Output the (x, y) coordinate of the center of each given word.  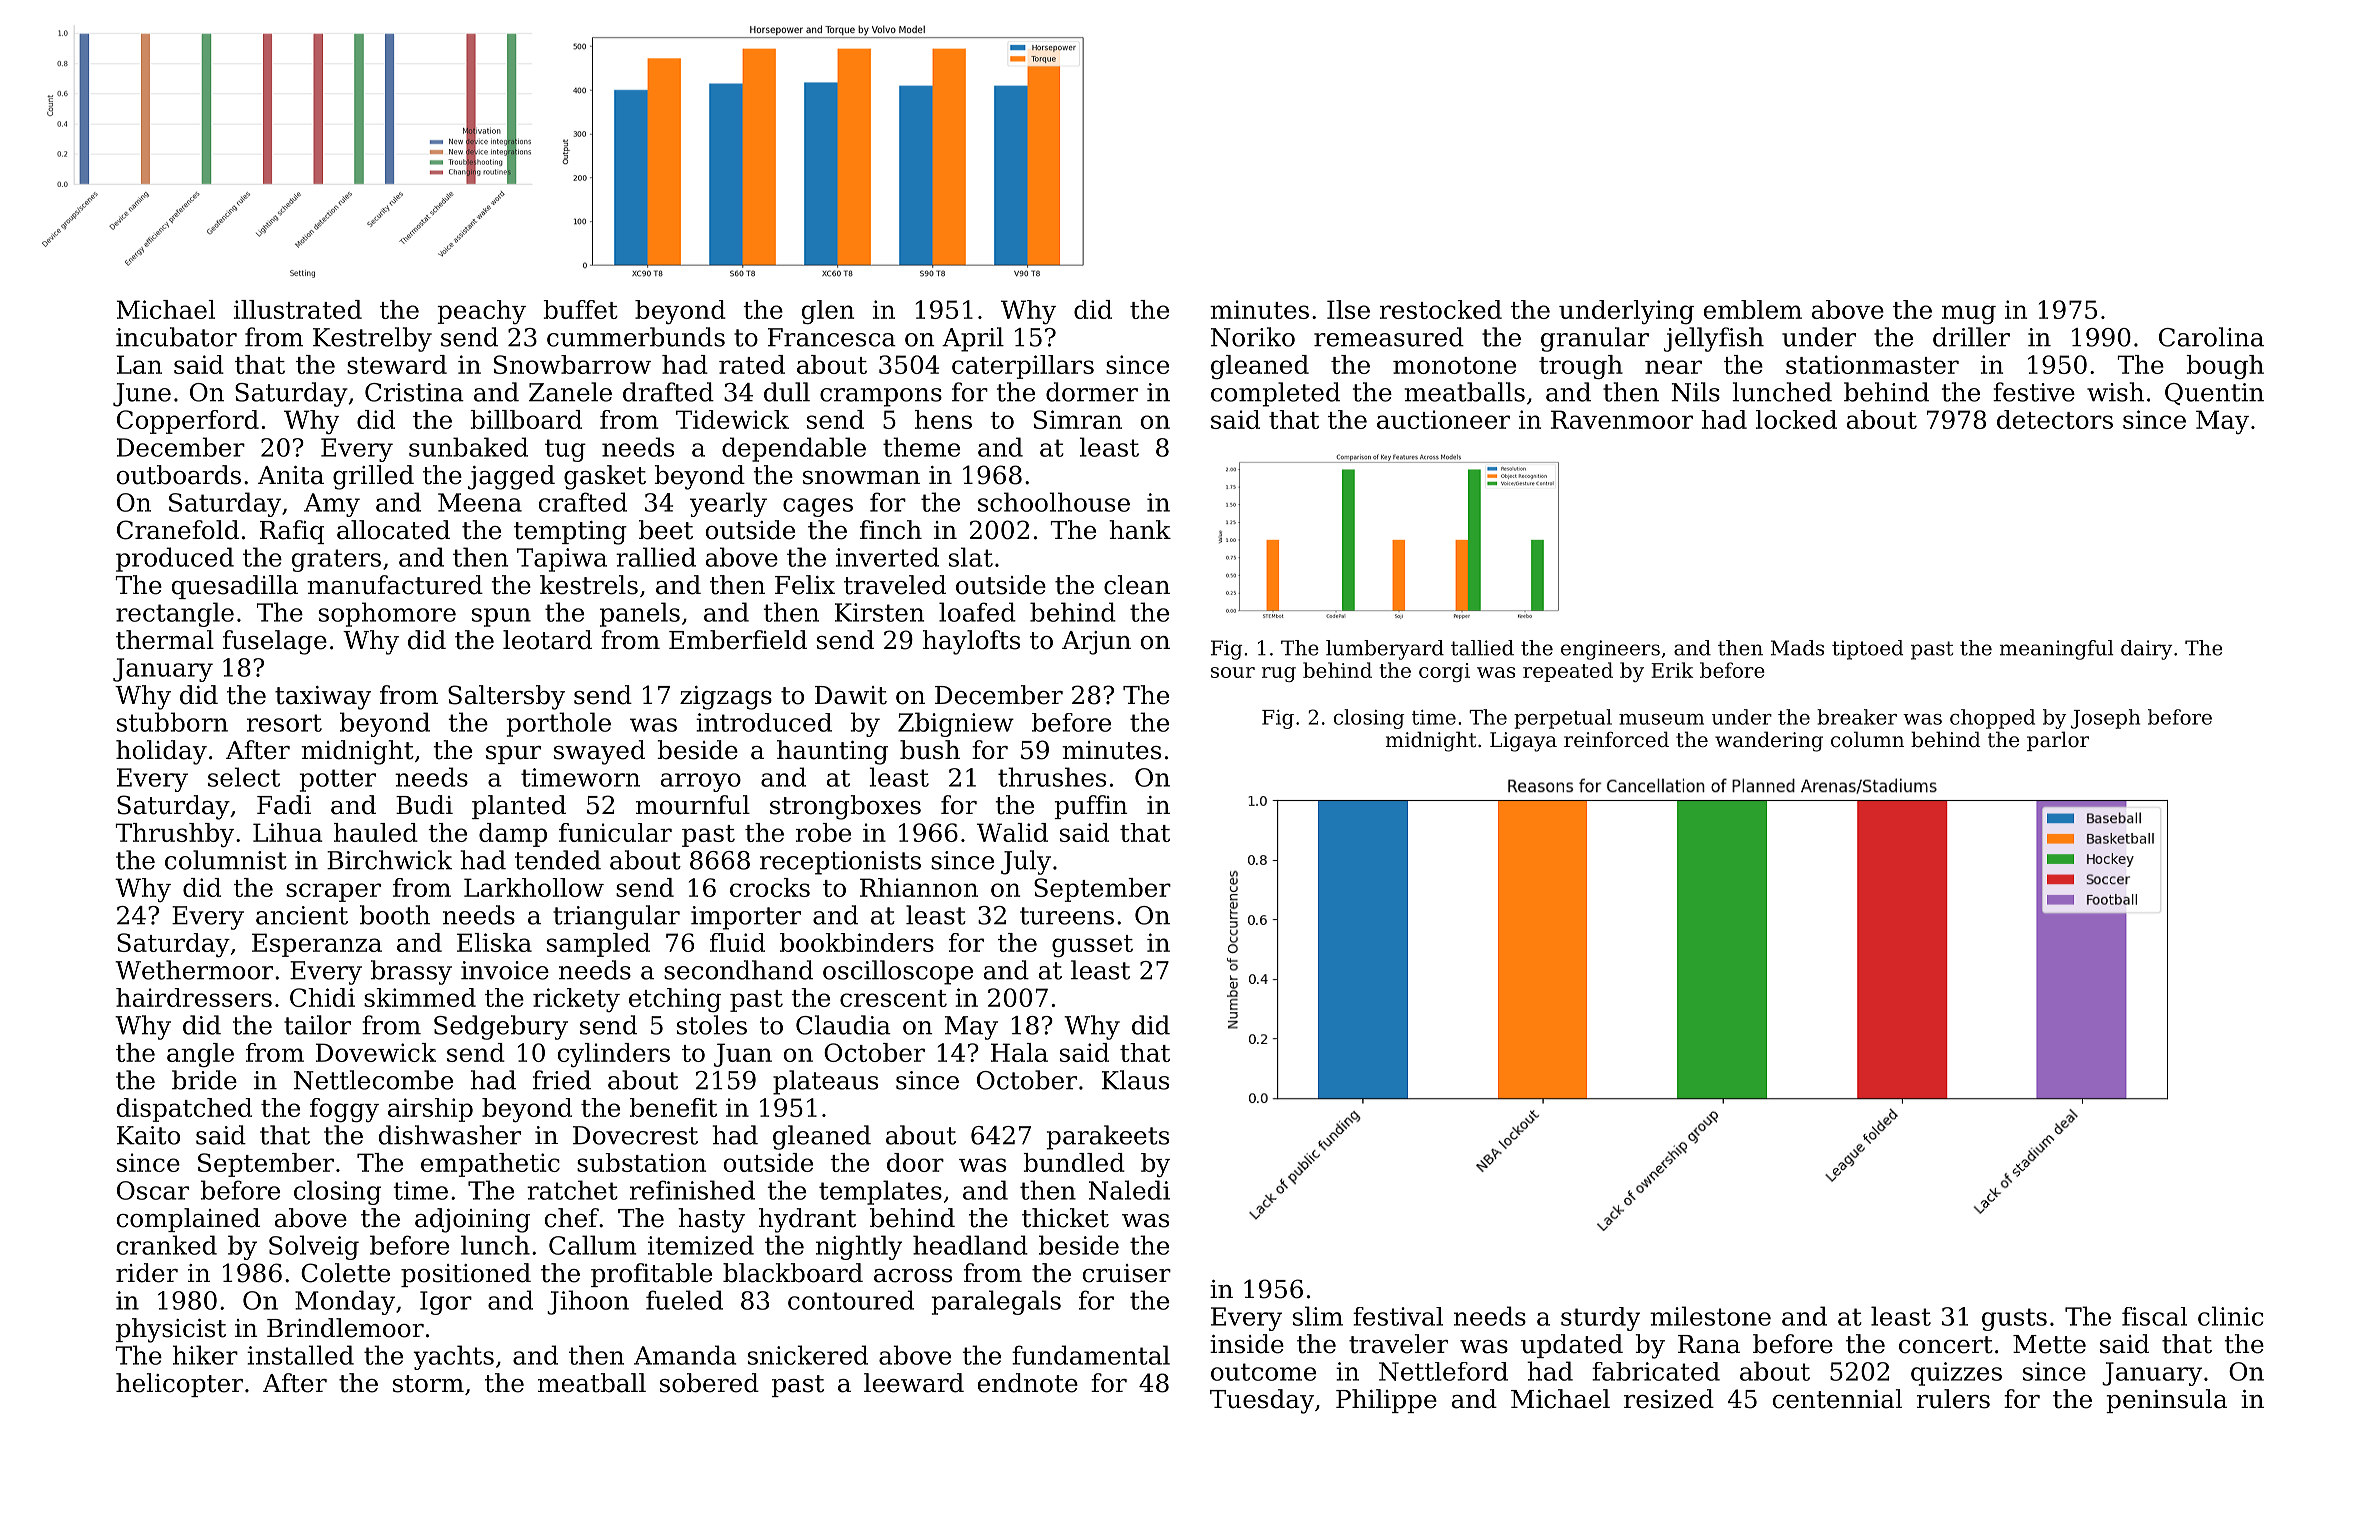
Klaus (1135, 1080)
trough (1581, 367)
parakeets (1107, 1137)
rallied (656, 557)
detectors (2055, 419)
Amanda (685, 1355)
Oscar (153, 1190)
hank (1140, 530)
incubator (176, 337)
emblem (1753, 309)
